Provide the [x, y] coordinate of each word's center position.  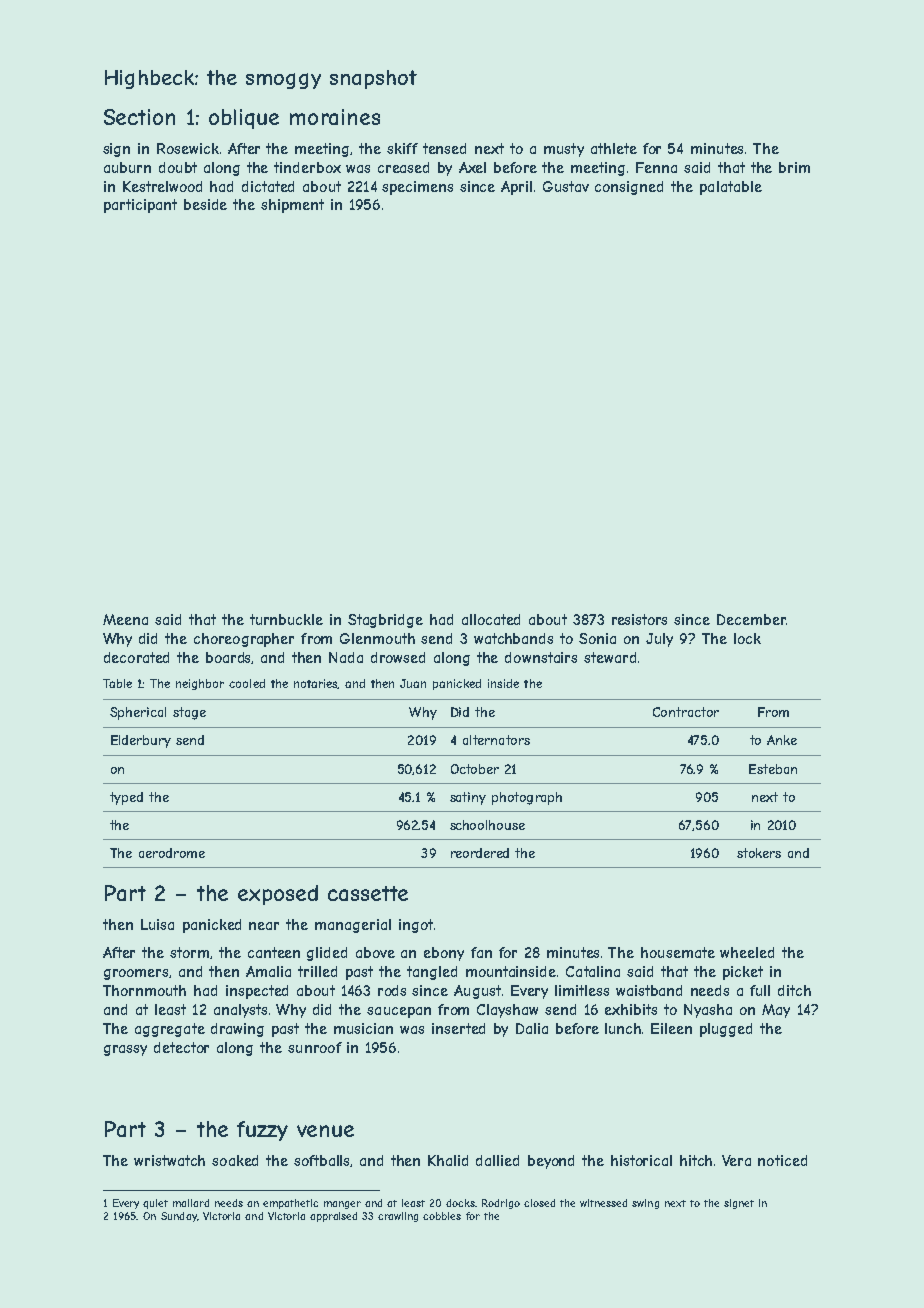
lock [747, 638]
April [516, 188]
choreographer [244, 640]
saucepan [399, 1012]
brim [794, 167]
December [751, 619]
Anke [782, 740]
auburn [127, 167]
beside [205, 204]
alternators [496, 740]
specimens [417, 188]
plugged [726, 1030]
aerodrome [172, 853]
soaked [235, 1160]
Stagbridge [385, 621]
